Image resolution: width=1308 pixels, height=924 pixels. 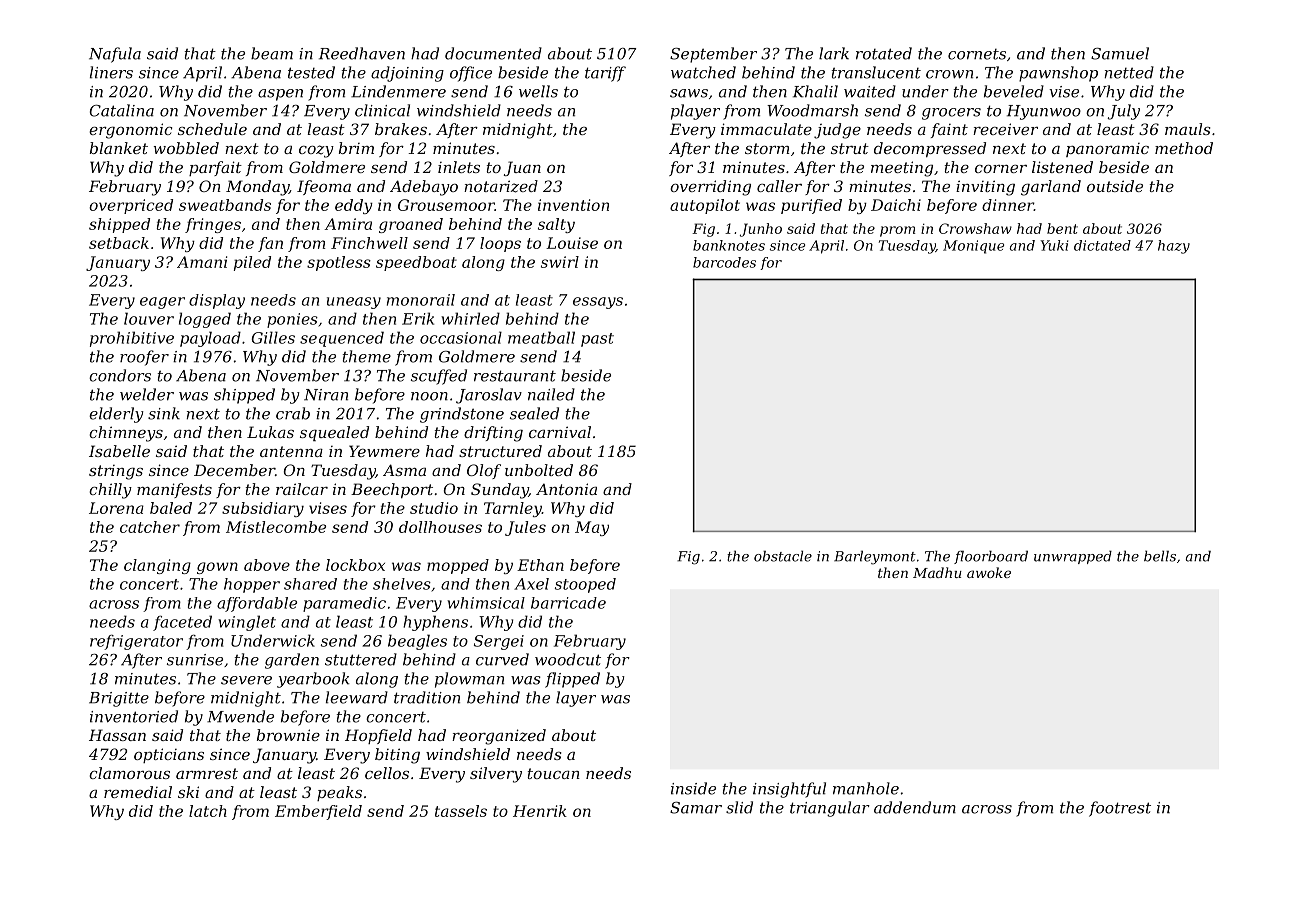 I want to click on grindstone, so click(x=462, y=415).
